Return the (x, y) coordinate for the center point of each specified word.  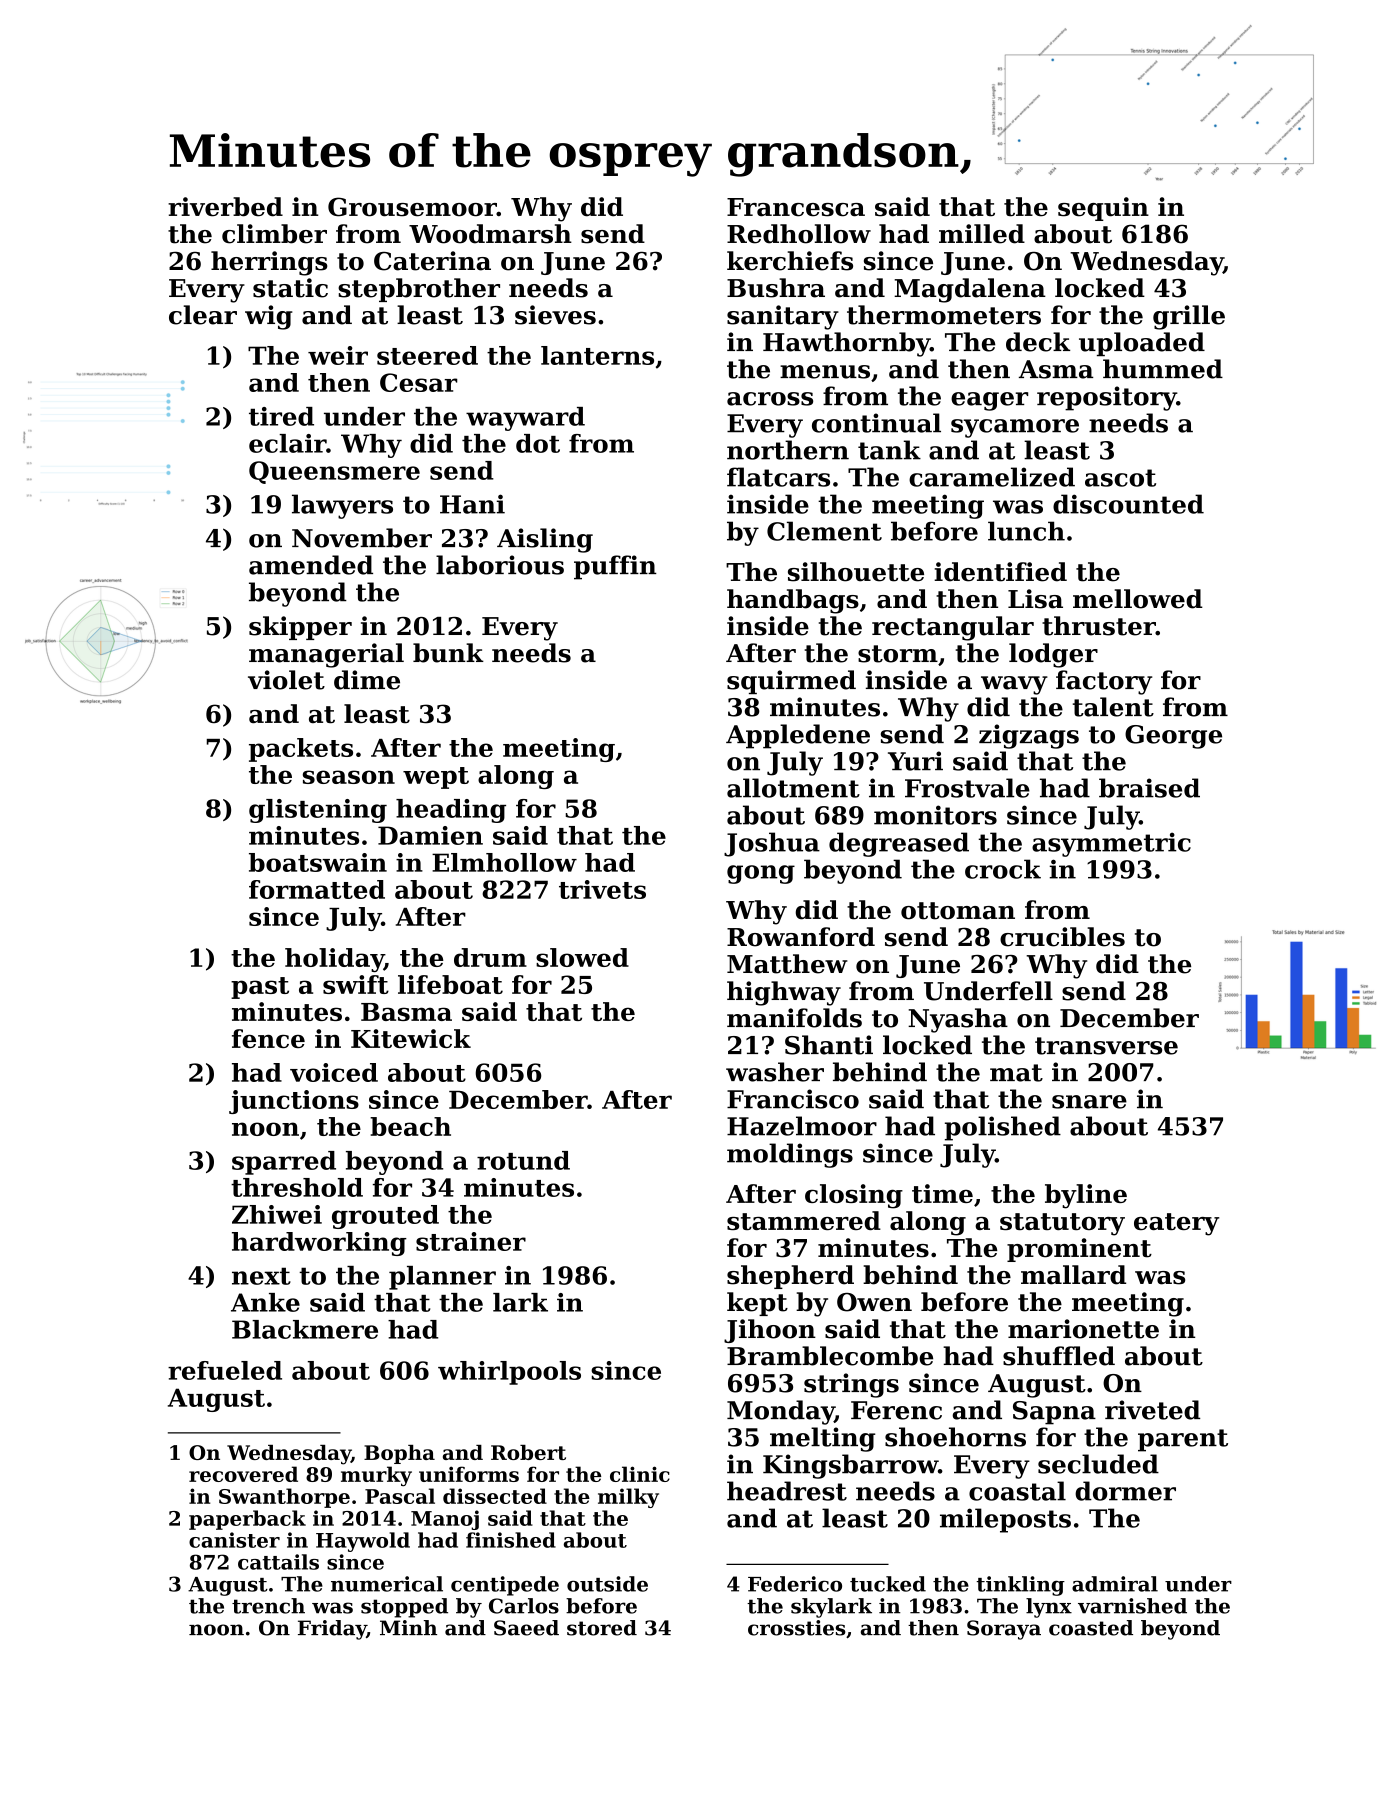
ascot (1120, 478)
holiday (334, 960)
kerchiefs (790, 261)
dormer (1125, 1491)
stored (602, 1628)
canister (234, 1540)
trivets (602, 889)
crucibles (1062, 937)
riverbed (225, 207)
